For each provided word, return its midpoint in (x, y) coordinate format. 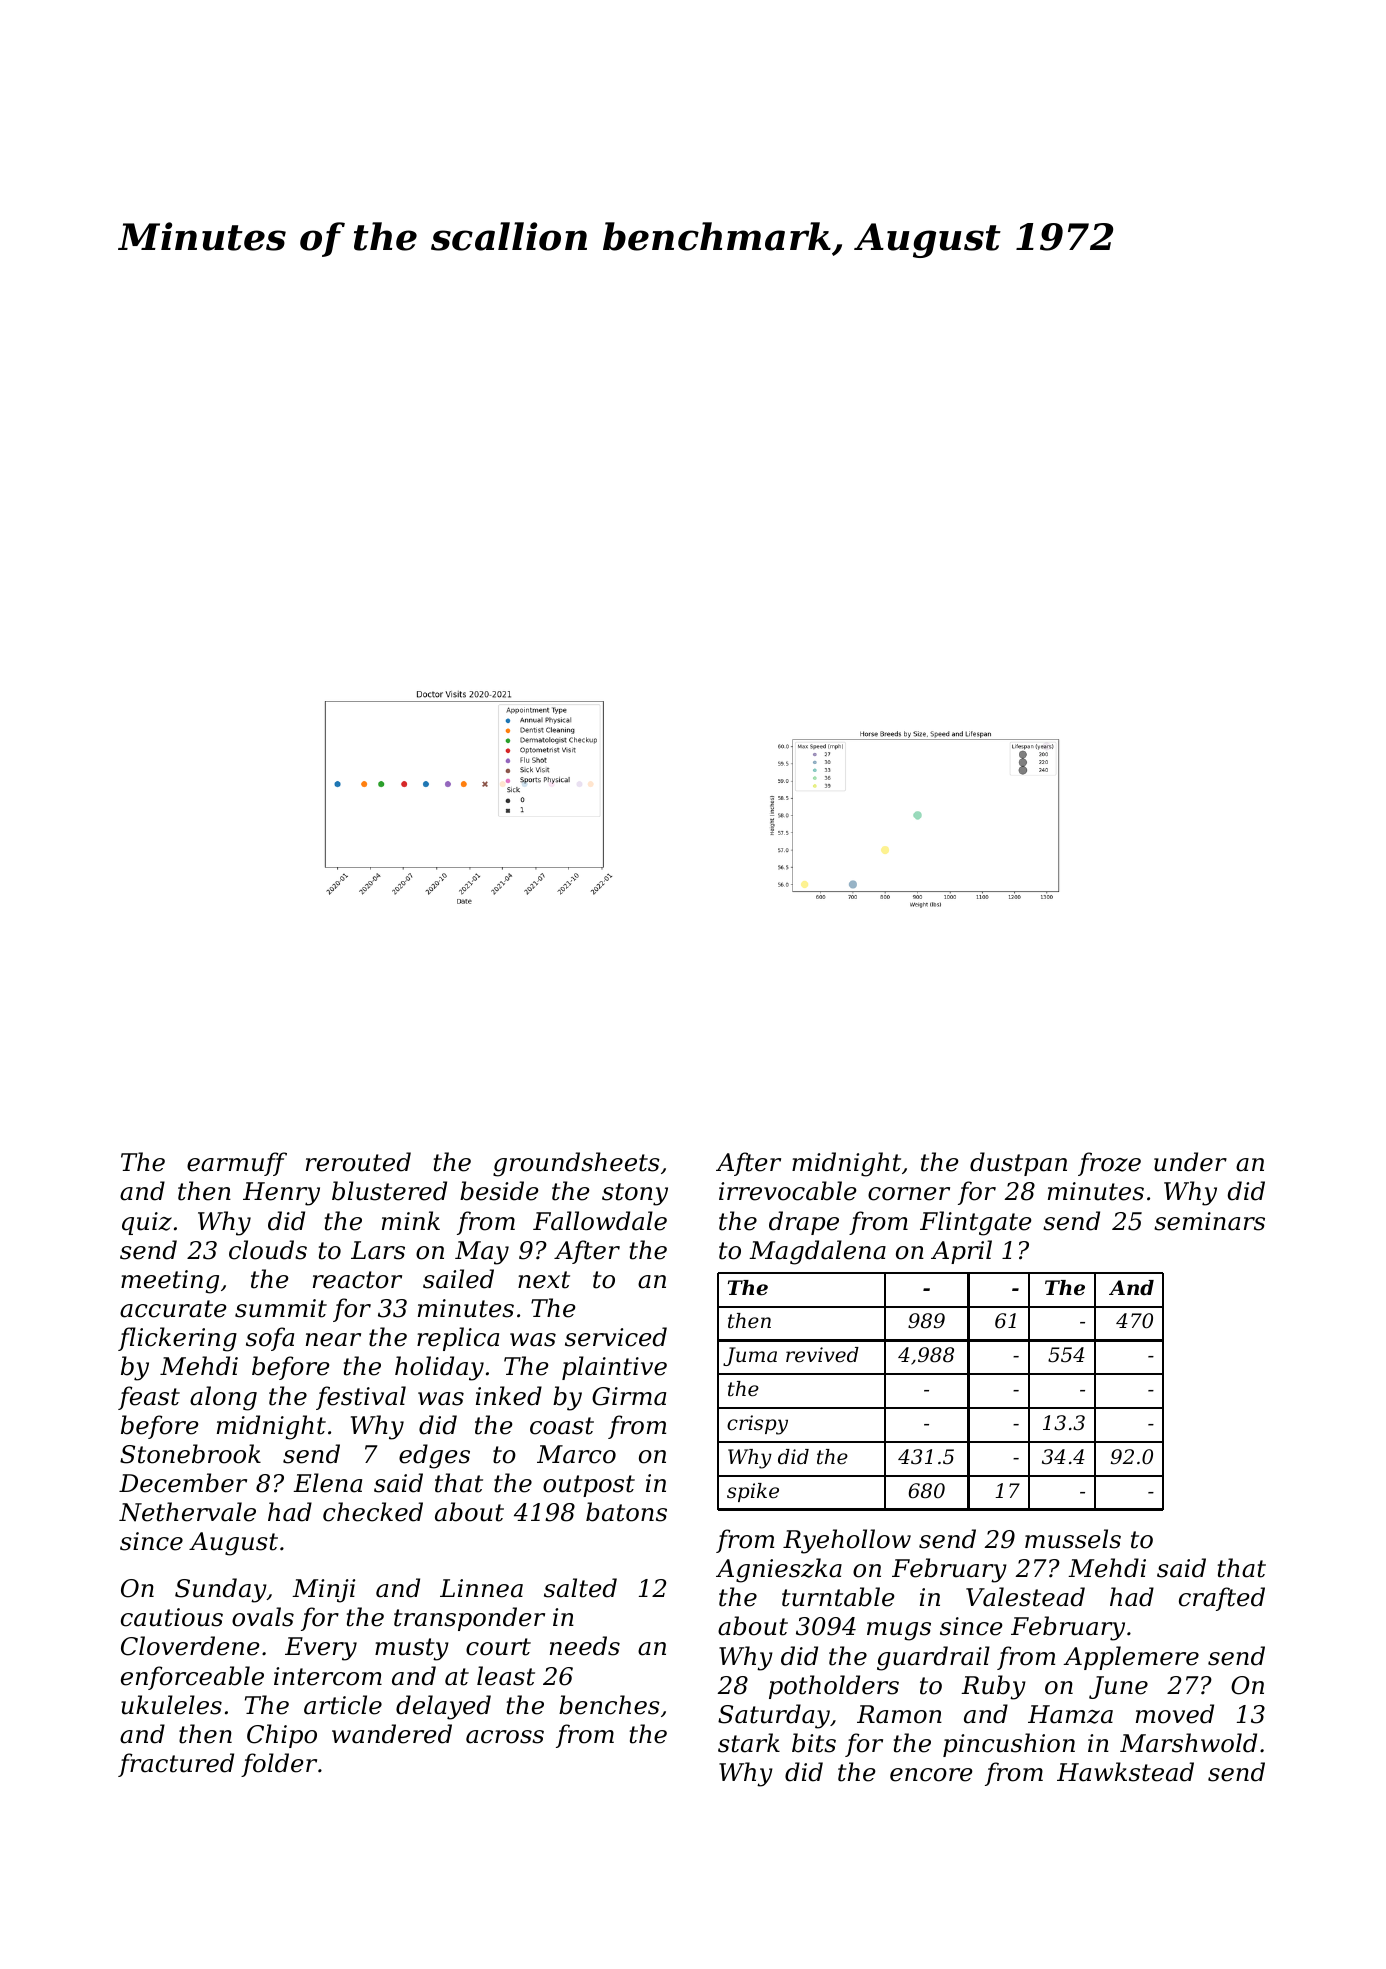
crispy (757, 1425)
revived (822, 1355)
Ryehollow (847, 1541)
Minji (323, 1591)
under (1190, 1162)
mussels (1073, 1539)
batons (626, 1512)
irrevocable (788, 1191)
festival (361, 1398)
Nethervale (187, 1512)
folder (279, 1765)
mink (411, 1220)
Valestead (1025, 1597)
